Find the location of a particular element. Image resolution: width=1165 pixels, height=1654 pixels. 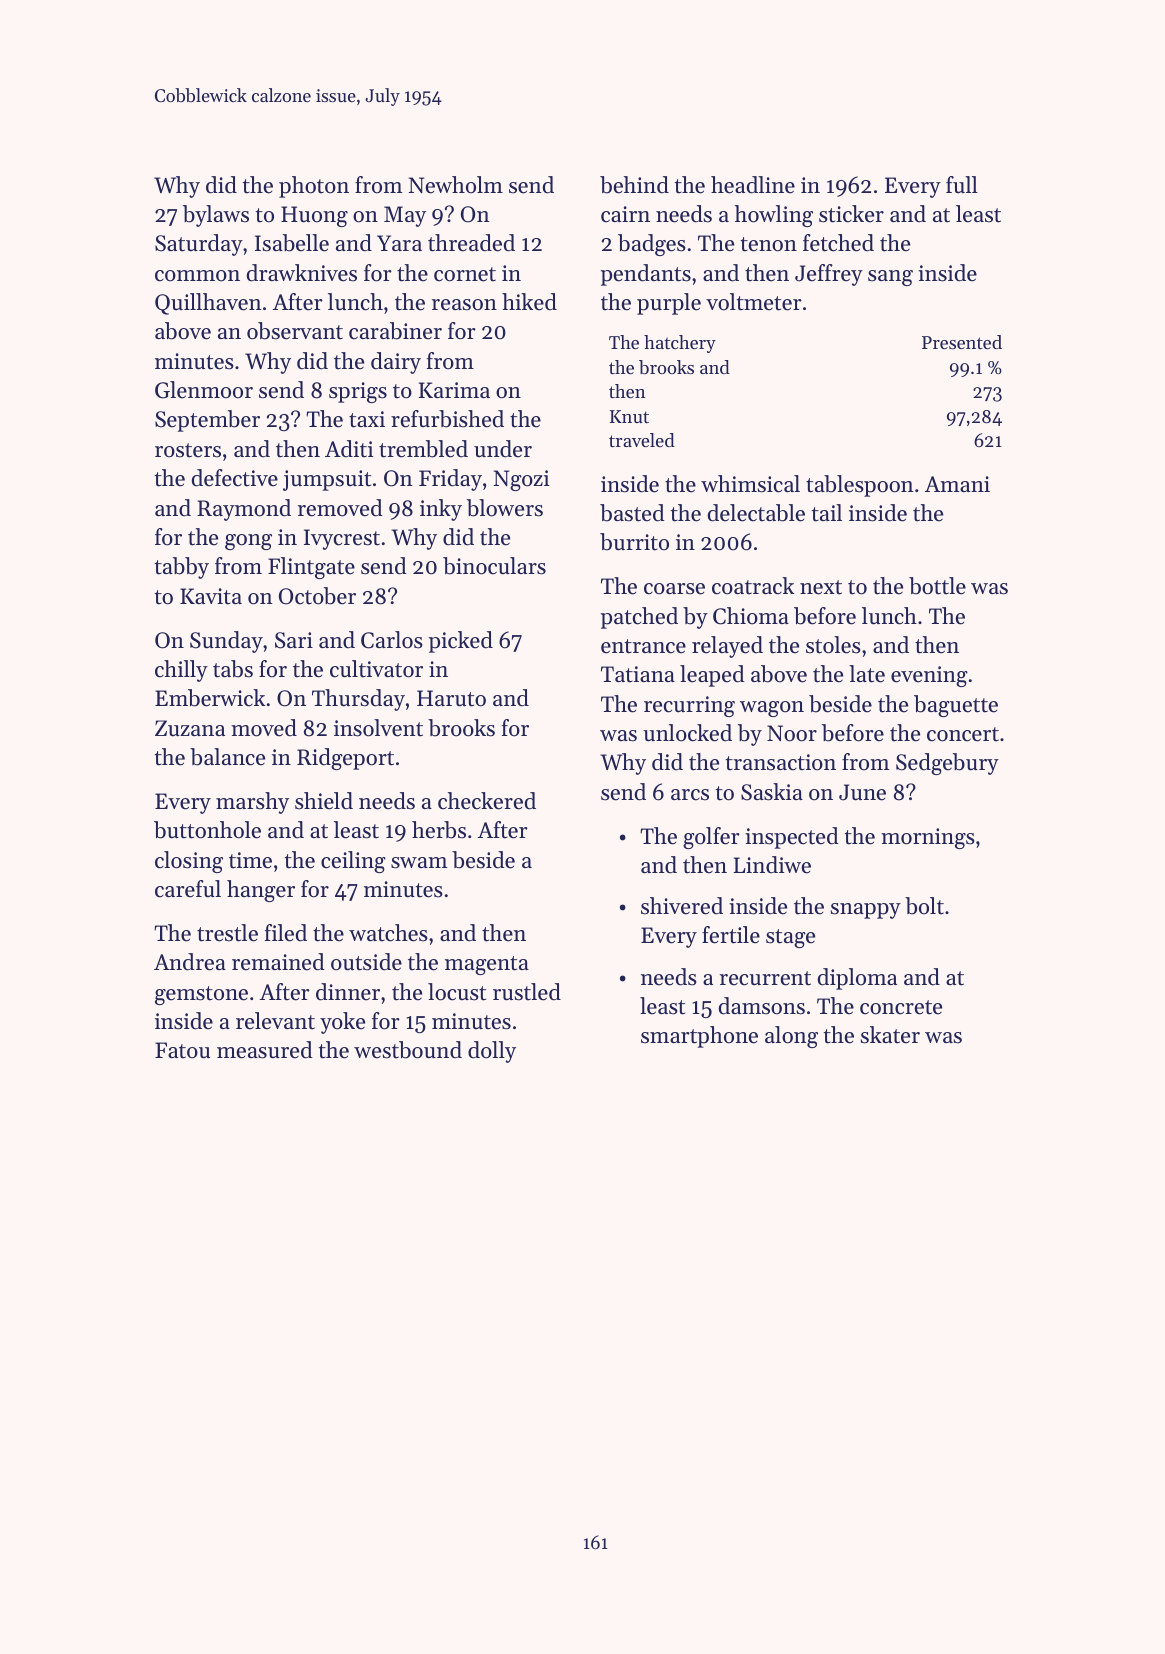

along is located at coordinates (791, 1037).
